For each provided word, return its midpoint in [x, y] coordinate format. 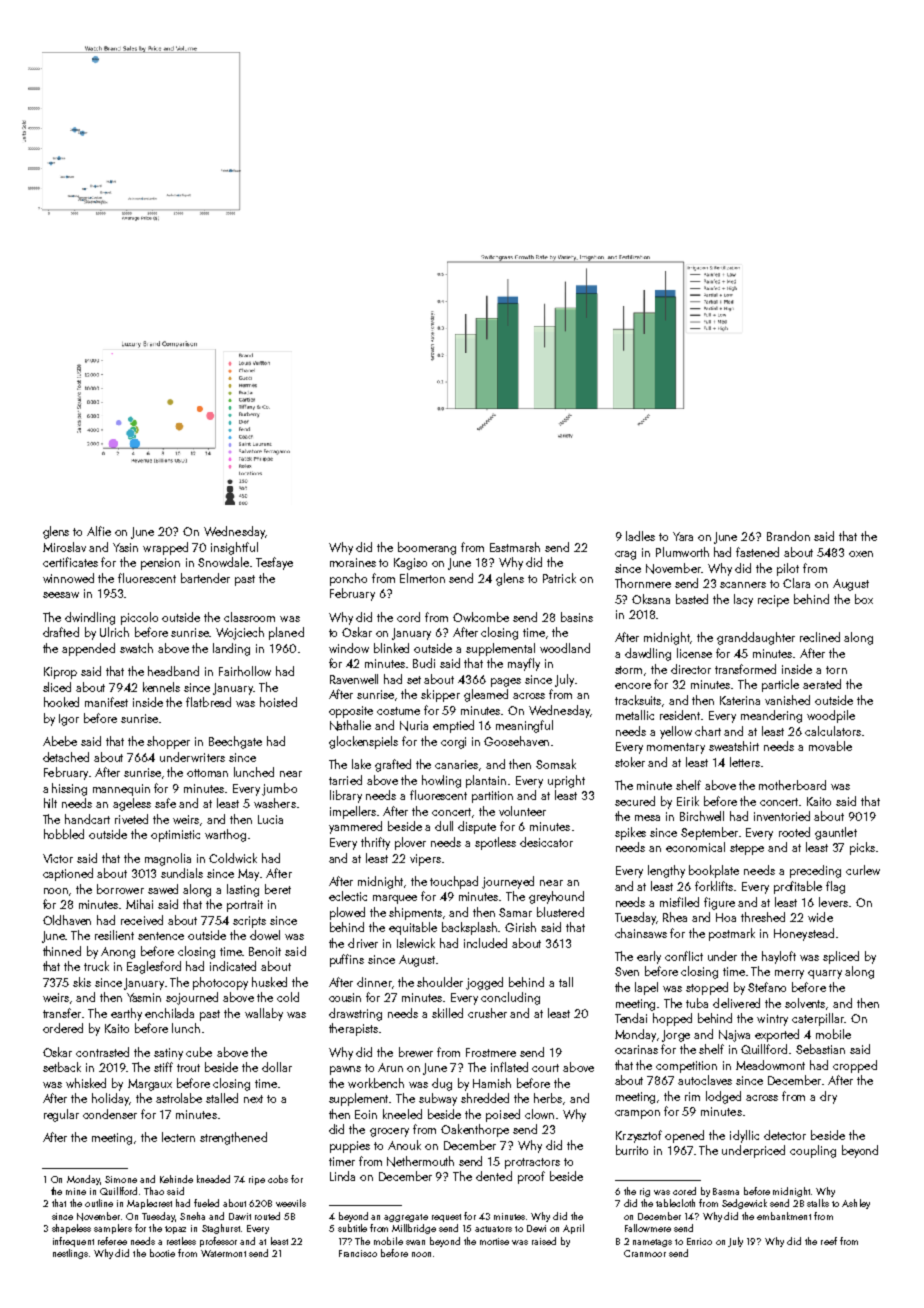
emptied [453, 726]
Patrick [559, 578]
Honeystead [804, 934]
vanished [787, 700]
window [349, 648]
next [253, 1099]
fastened [757, 552]
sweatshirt [734, 746]
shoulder [440, 982]
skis [82, 982]
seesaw [61, 595]
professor [218, 1242]
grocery [389, 1132]
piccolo [139, 618]
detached [66, 757]
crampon [637, 1114]
